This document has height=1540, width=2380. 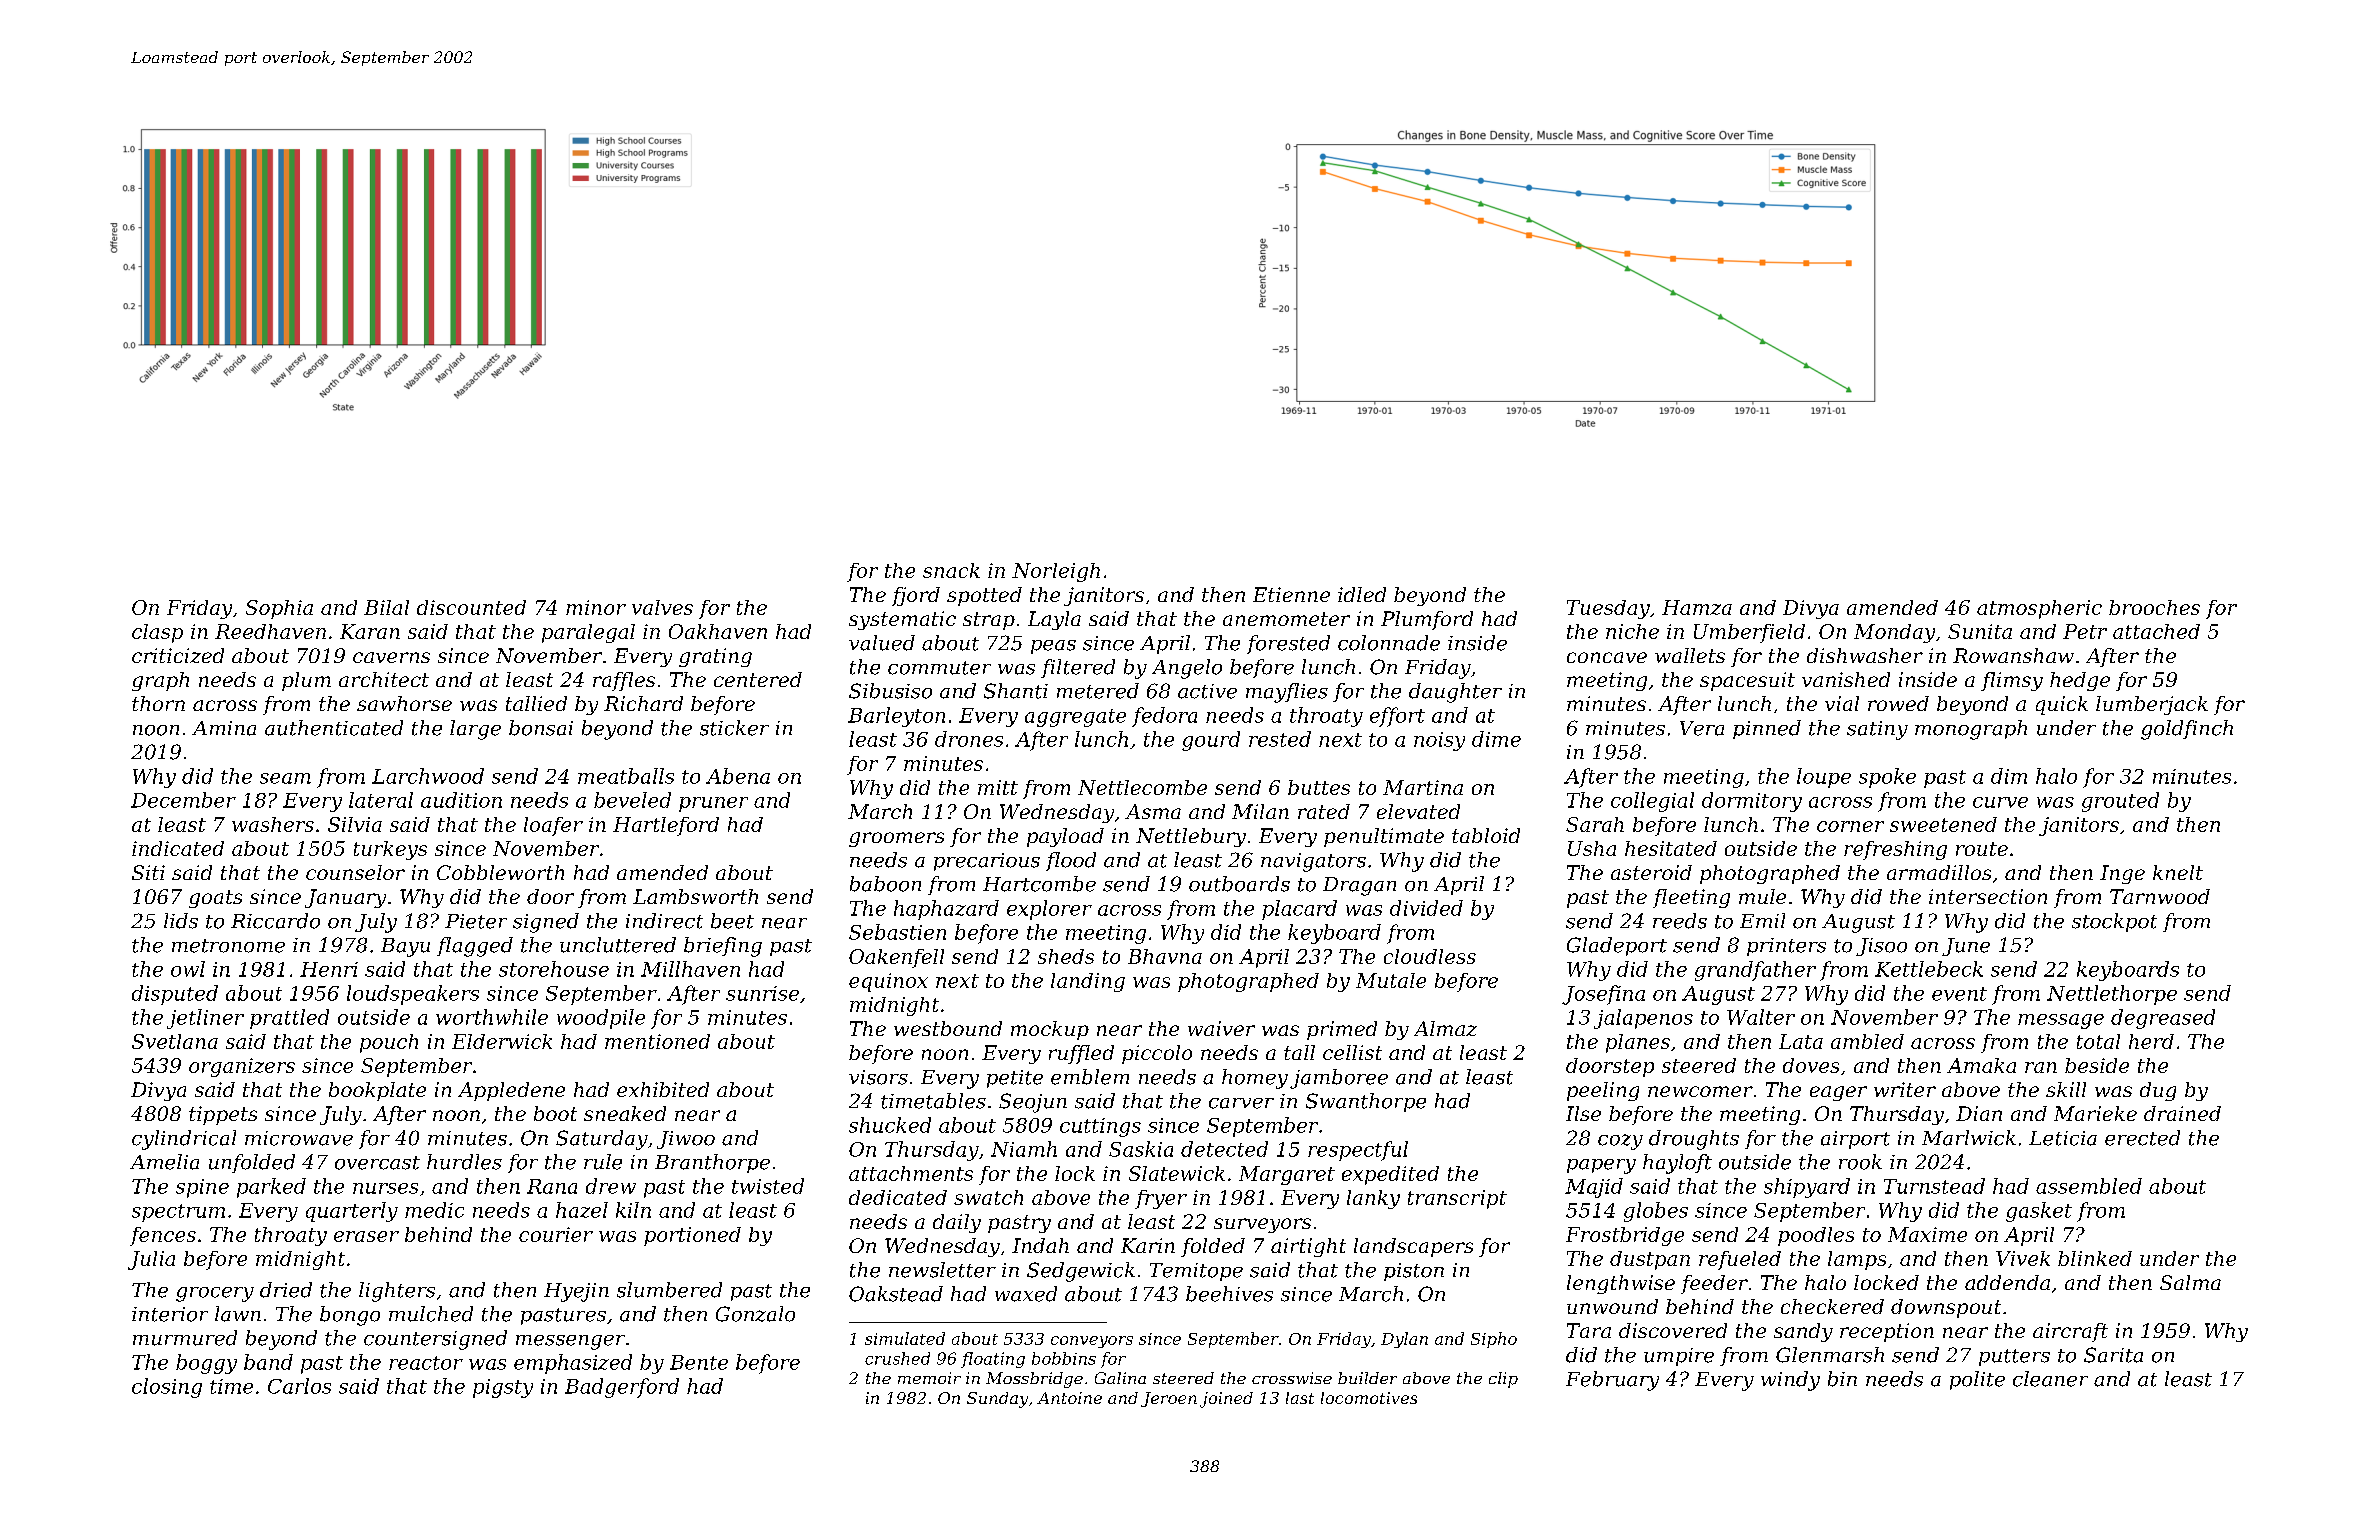 What do you see at coordinates (1157, 1054) in the document?
I see `piccolo` at bounding box center [1157, 1054].
